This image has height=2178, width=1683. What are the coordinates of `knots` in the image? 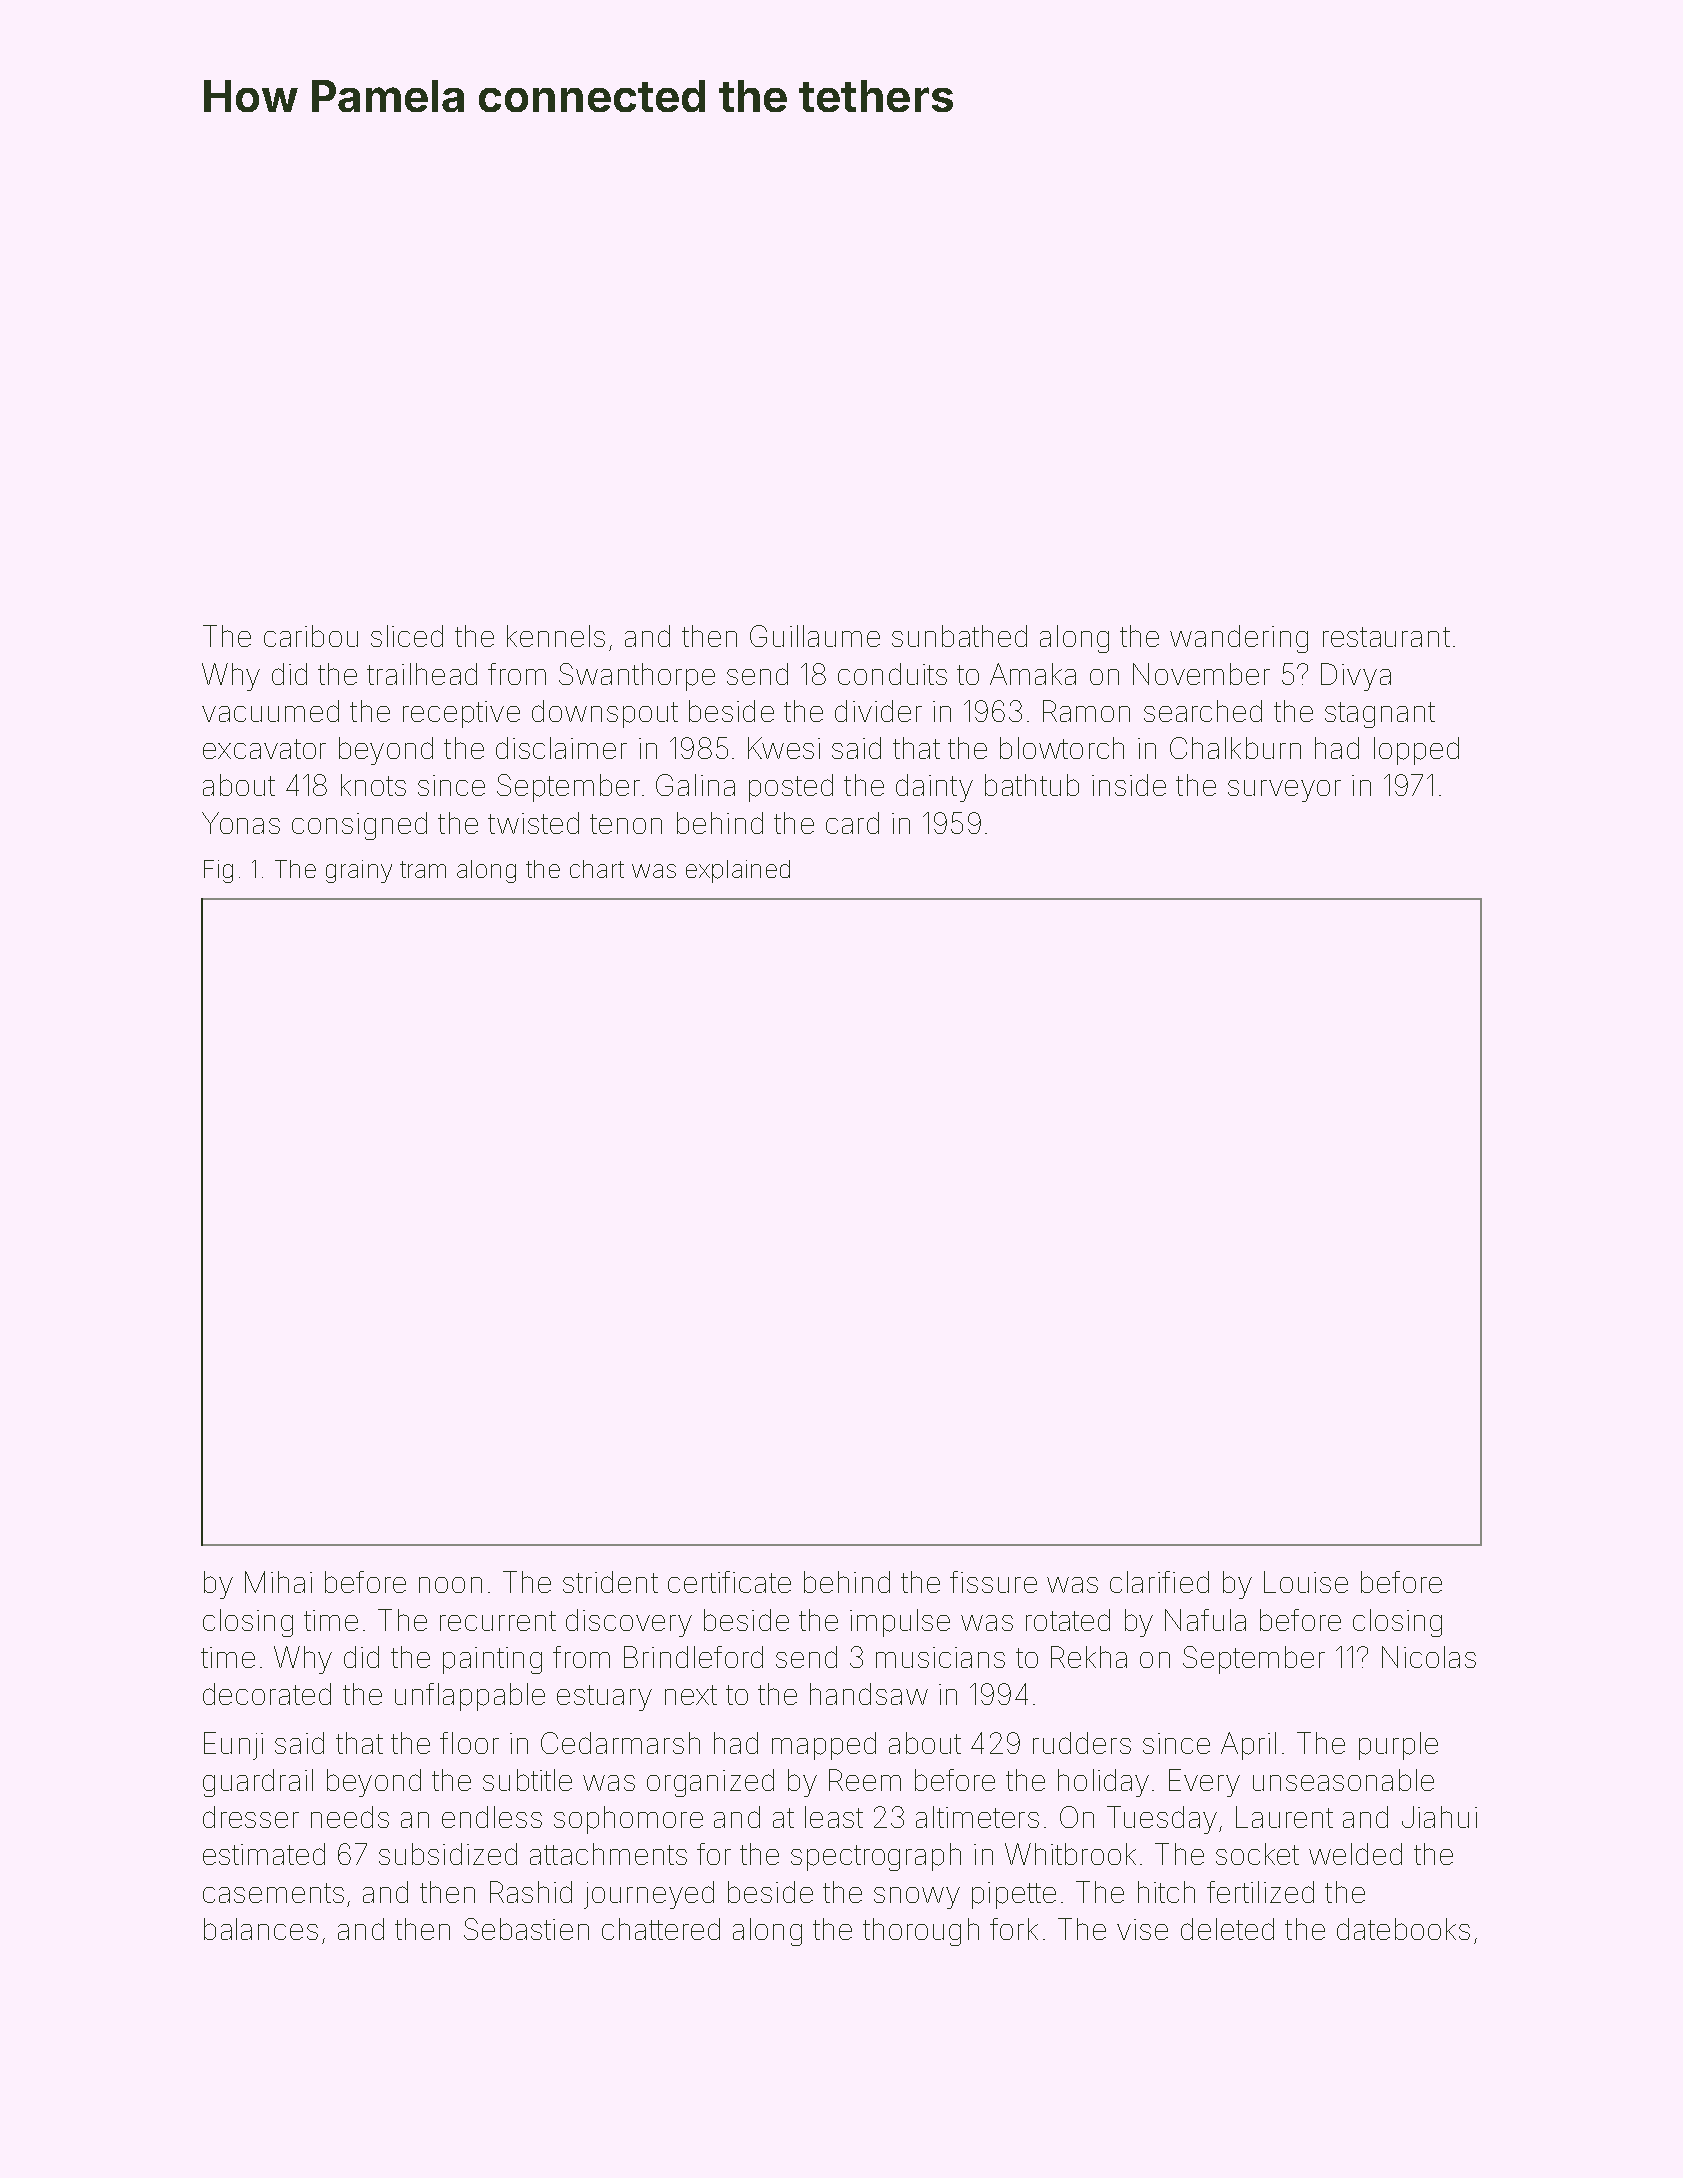 It's located at (373, 785).
